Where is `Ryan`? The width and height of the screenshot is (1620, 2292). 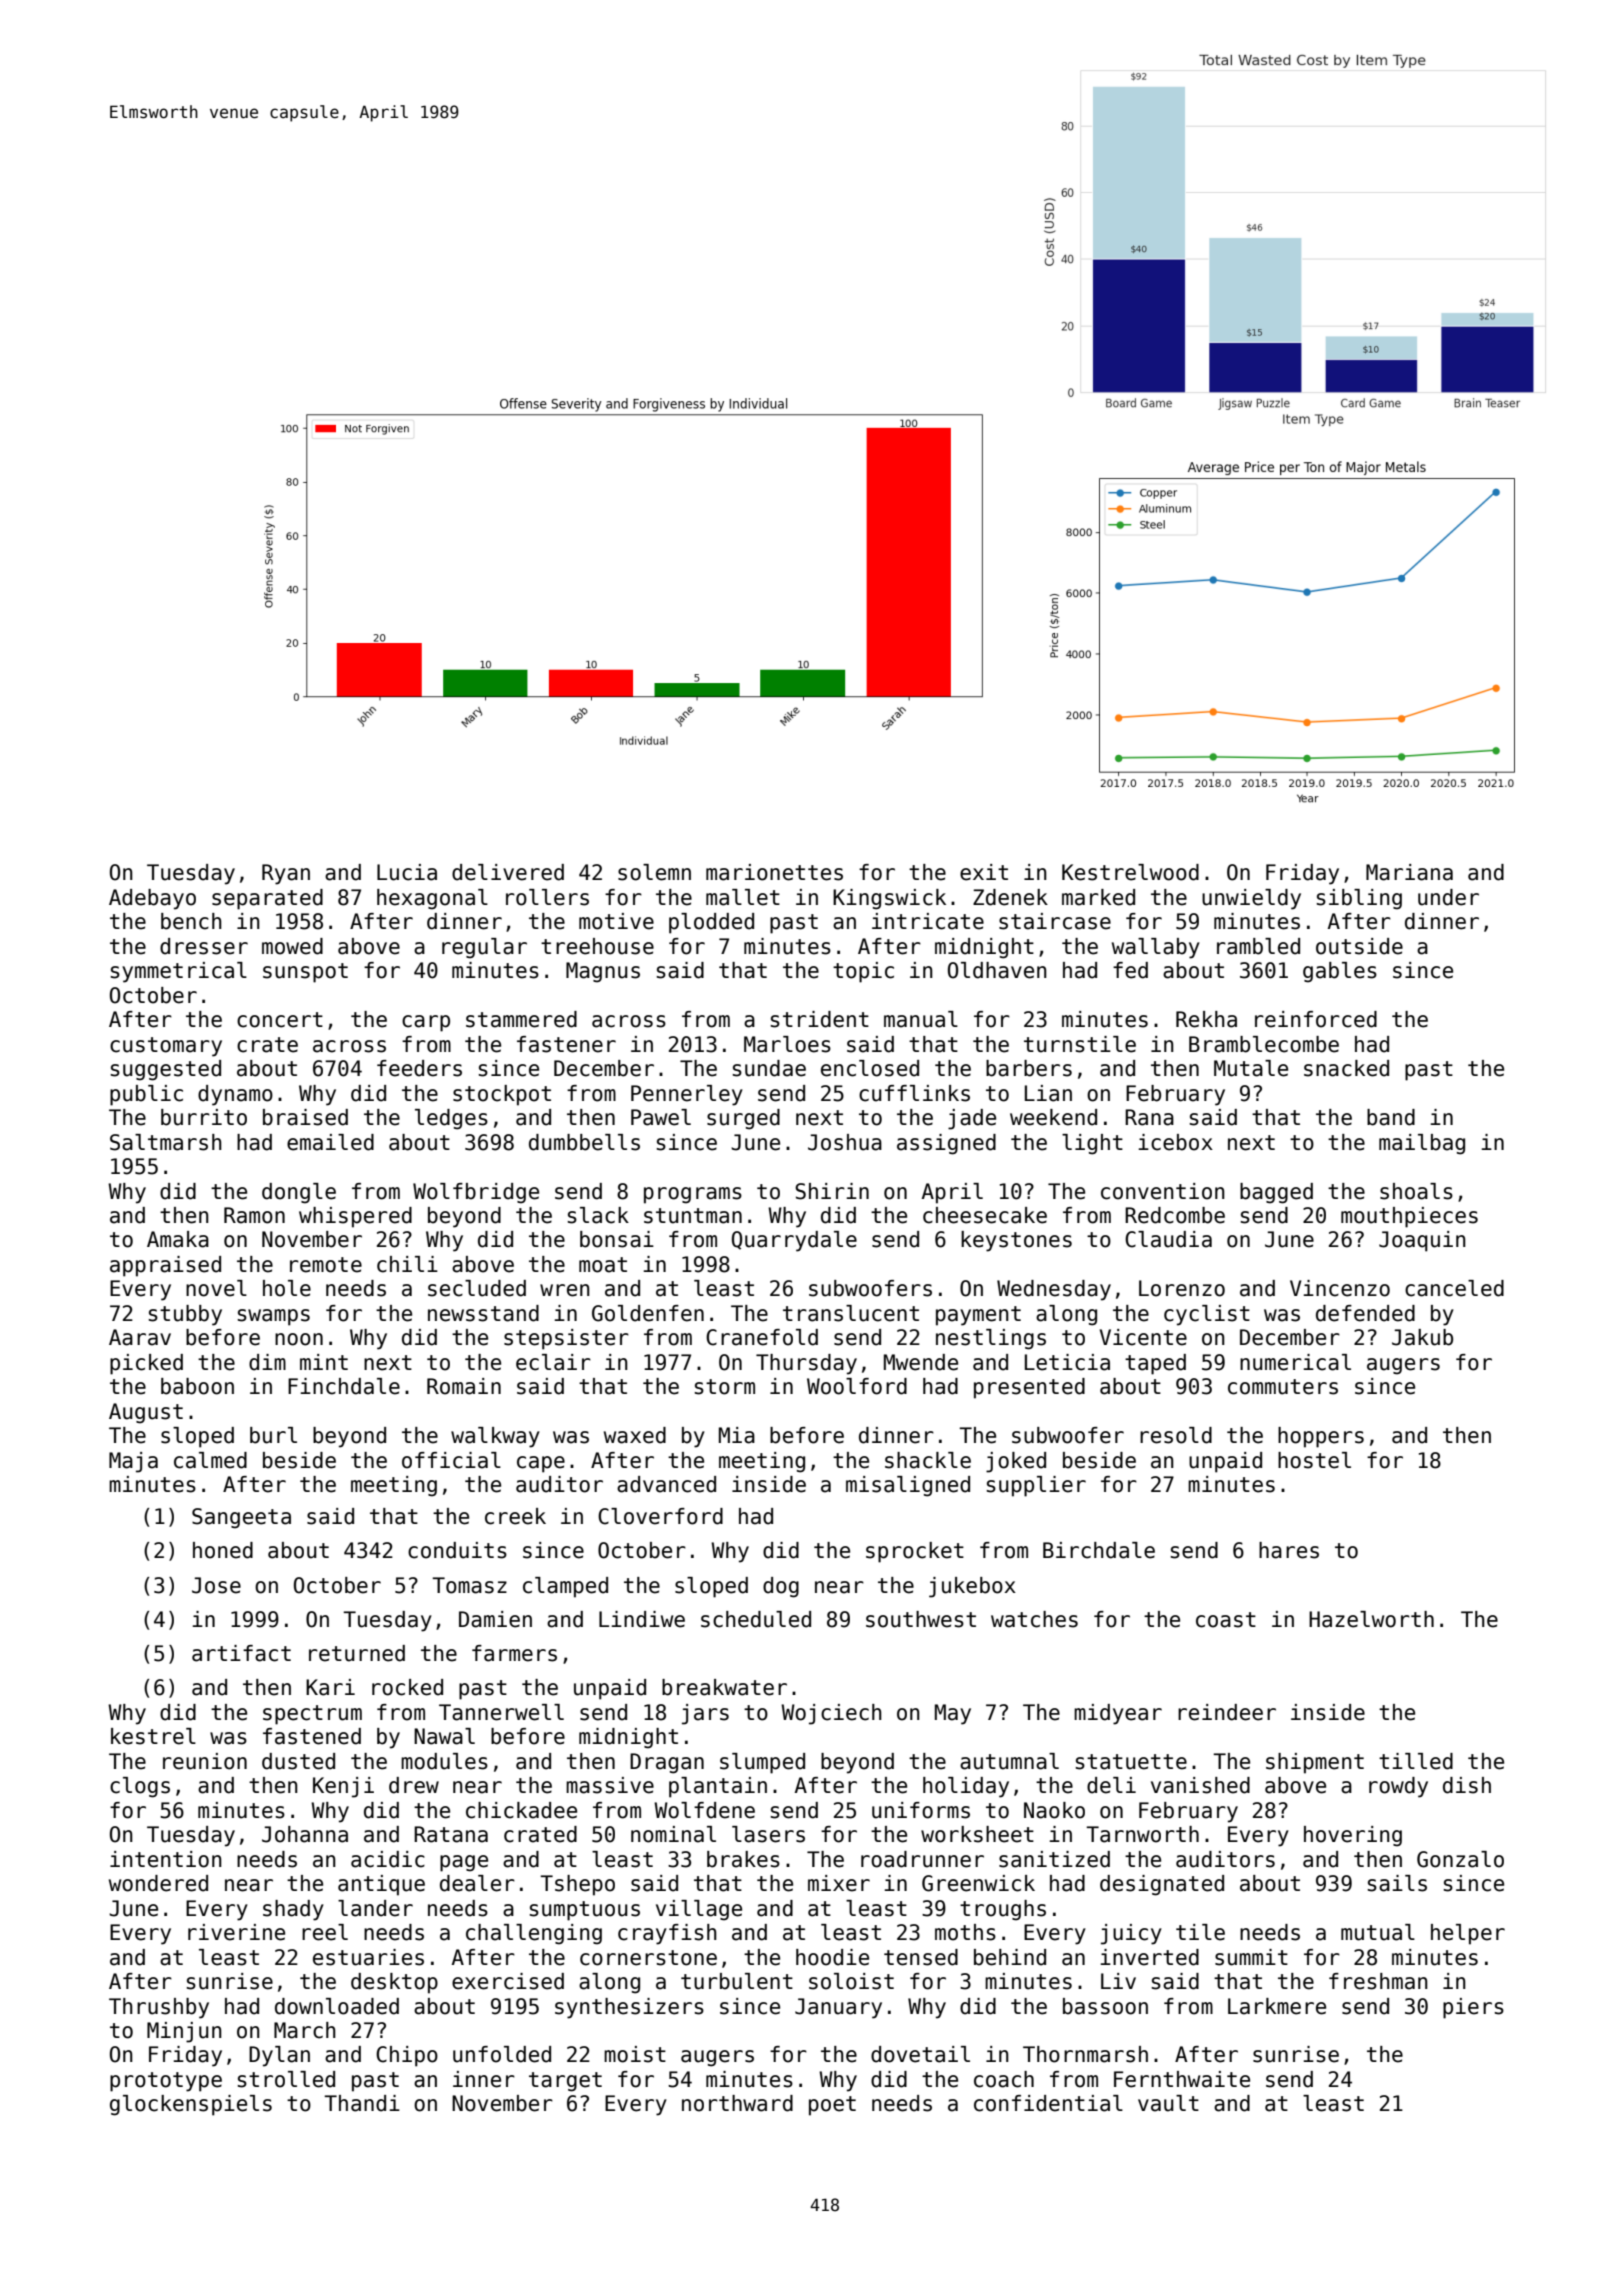 Ryan is located at coordinates (286, 874).
